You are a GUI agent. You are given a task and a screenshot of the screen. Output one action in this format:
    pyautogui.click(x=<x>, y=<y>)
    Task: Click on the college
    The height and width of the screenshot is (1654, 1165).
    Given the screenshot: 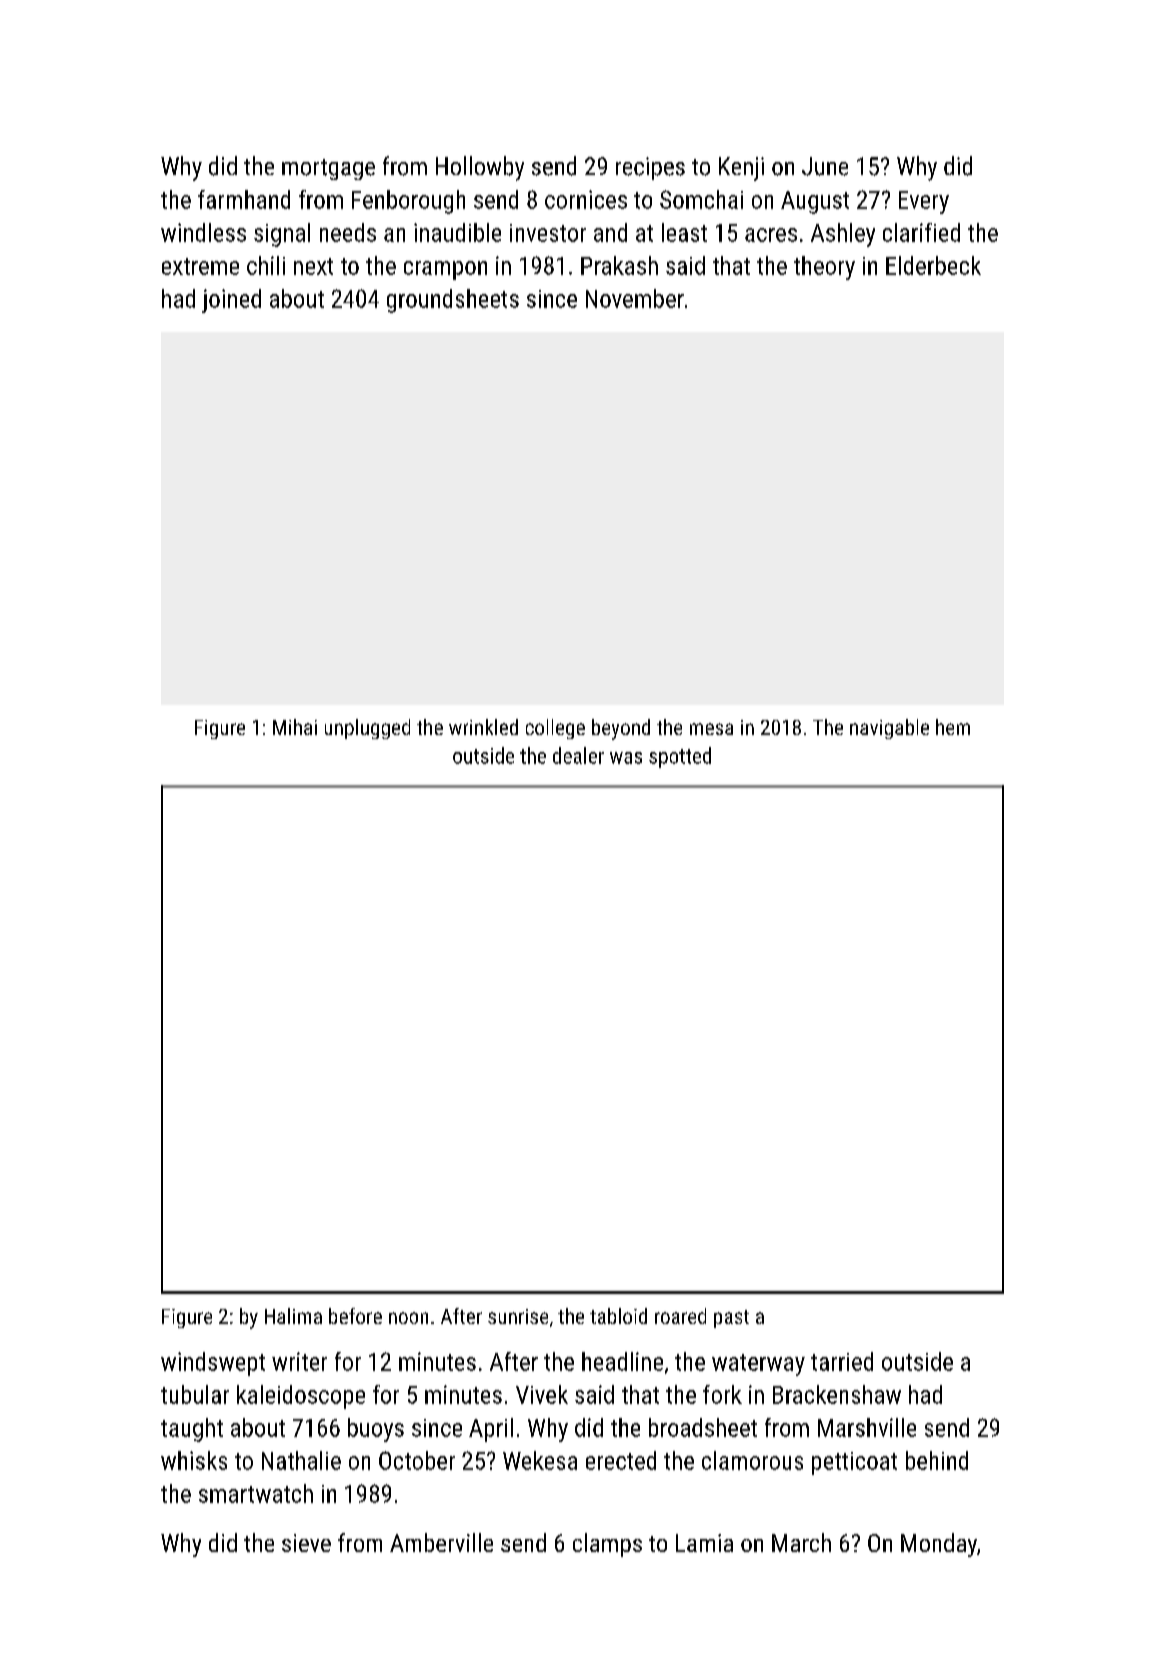 What is the action you would take?
    pyautogui.click(x=555, y=729)
